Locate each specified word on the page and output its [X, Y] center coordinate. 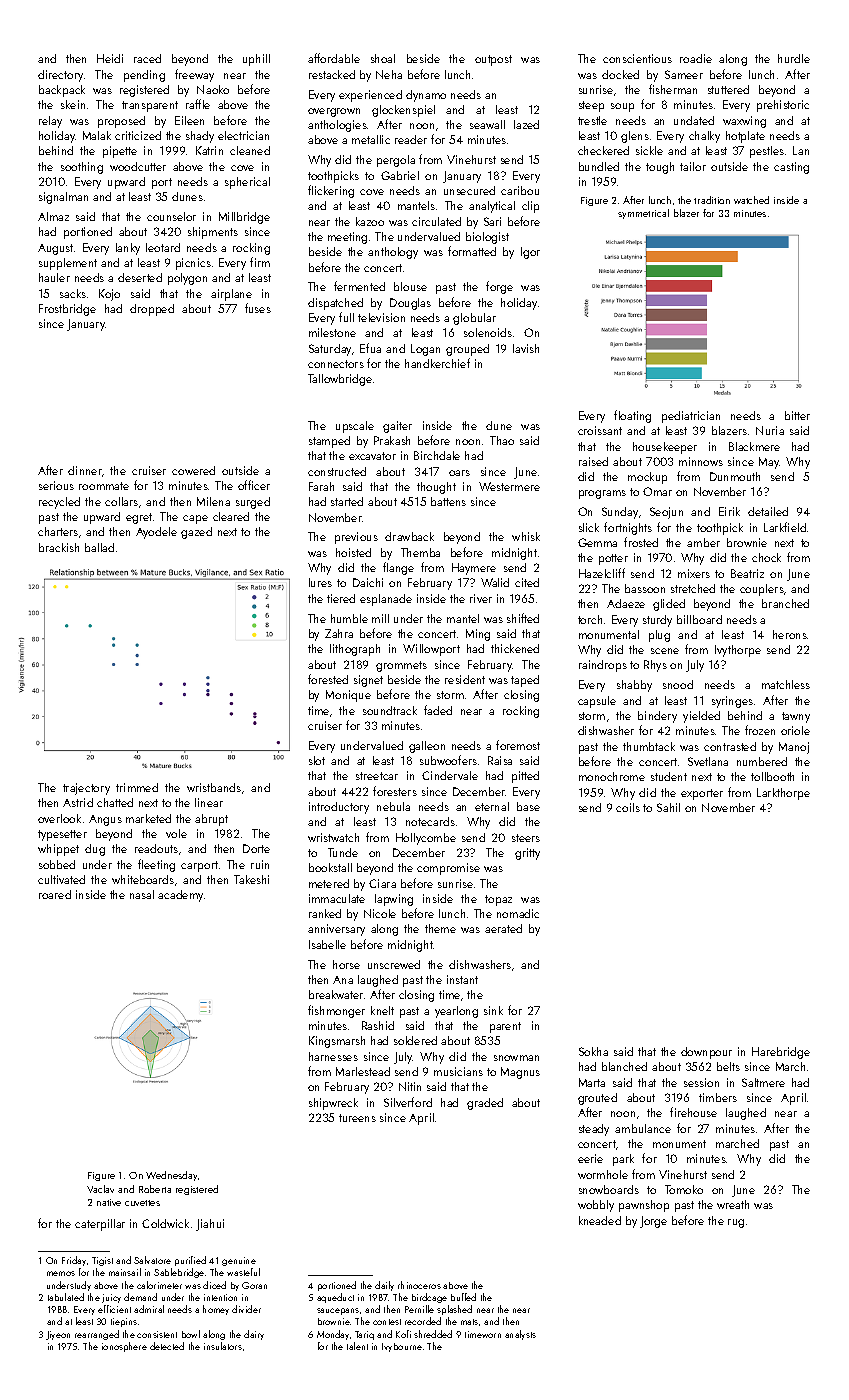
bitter [797, 415]
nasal [142, 894]
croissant [600, 430]
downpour [706, 1053]
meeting [347, 238]
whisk [526, 536]
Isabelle [327, 944]
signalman [63, 198]
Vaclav [100, 1189]
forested [328, 679]
